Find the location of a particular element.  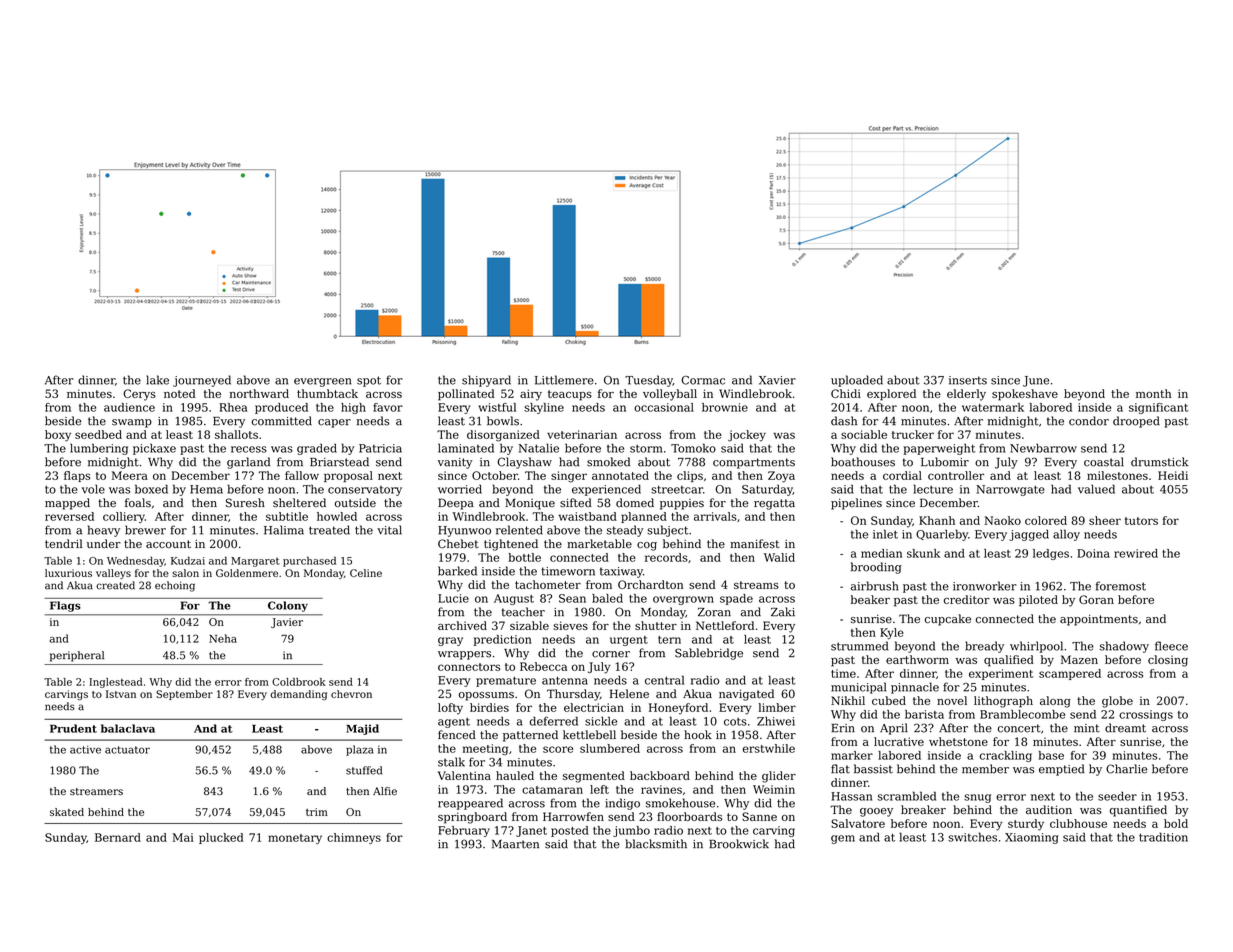

Istvan is located at coordinates (121, 694).
